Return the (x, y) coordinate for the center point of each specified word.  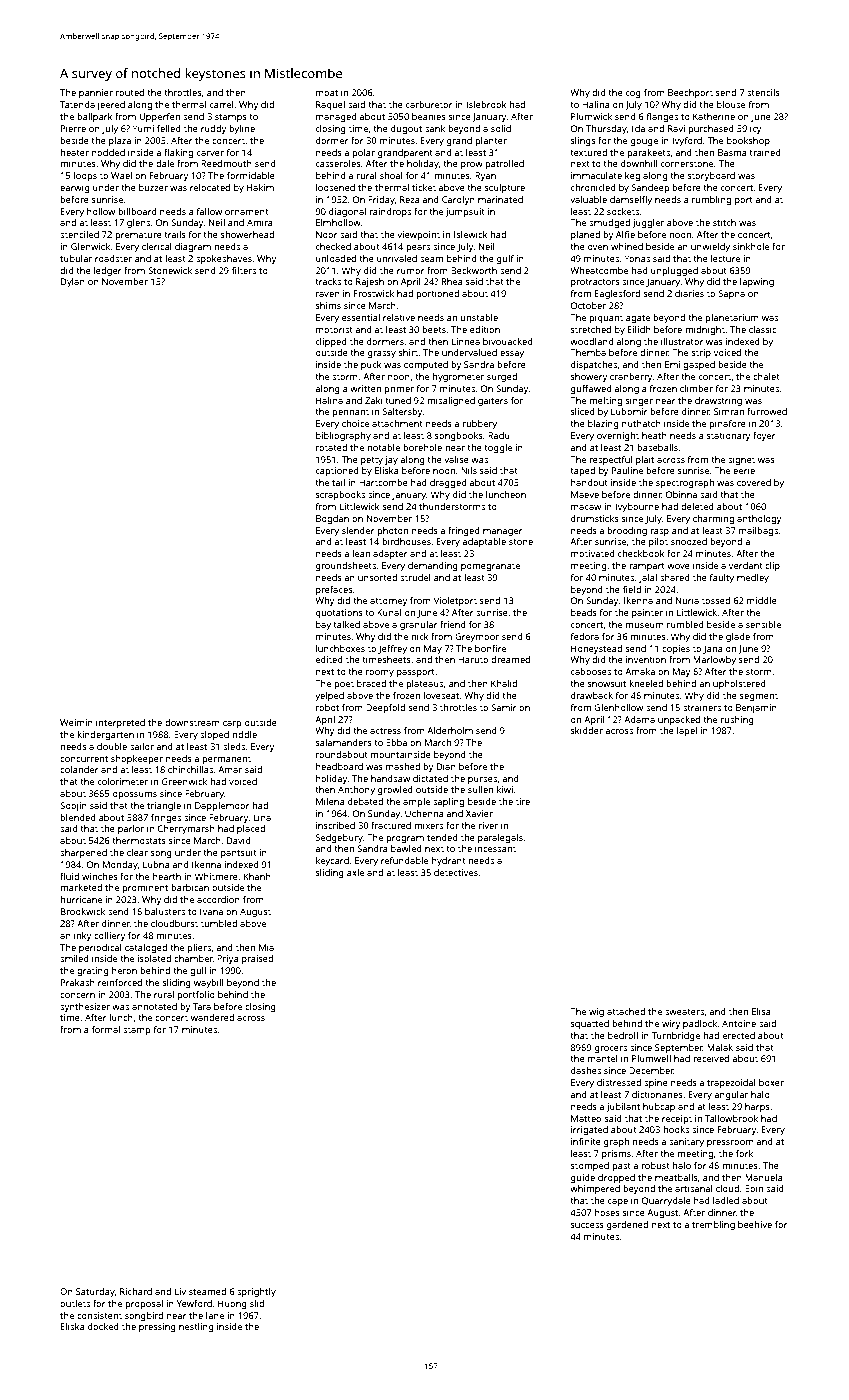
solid (501, 128)
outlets (75, 1303)
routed (130, 92)
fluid (69, 876)
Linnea (466, 341)
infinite (586, 1141)
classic (762, 329)
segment (759, 697)
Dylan (73, 282)
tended (442, 837)
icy (756, 129)
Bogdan (332, 519)
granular (419, 625)
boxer (771, 1082)
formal (106, 1029)
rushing (737, 720)
